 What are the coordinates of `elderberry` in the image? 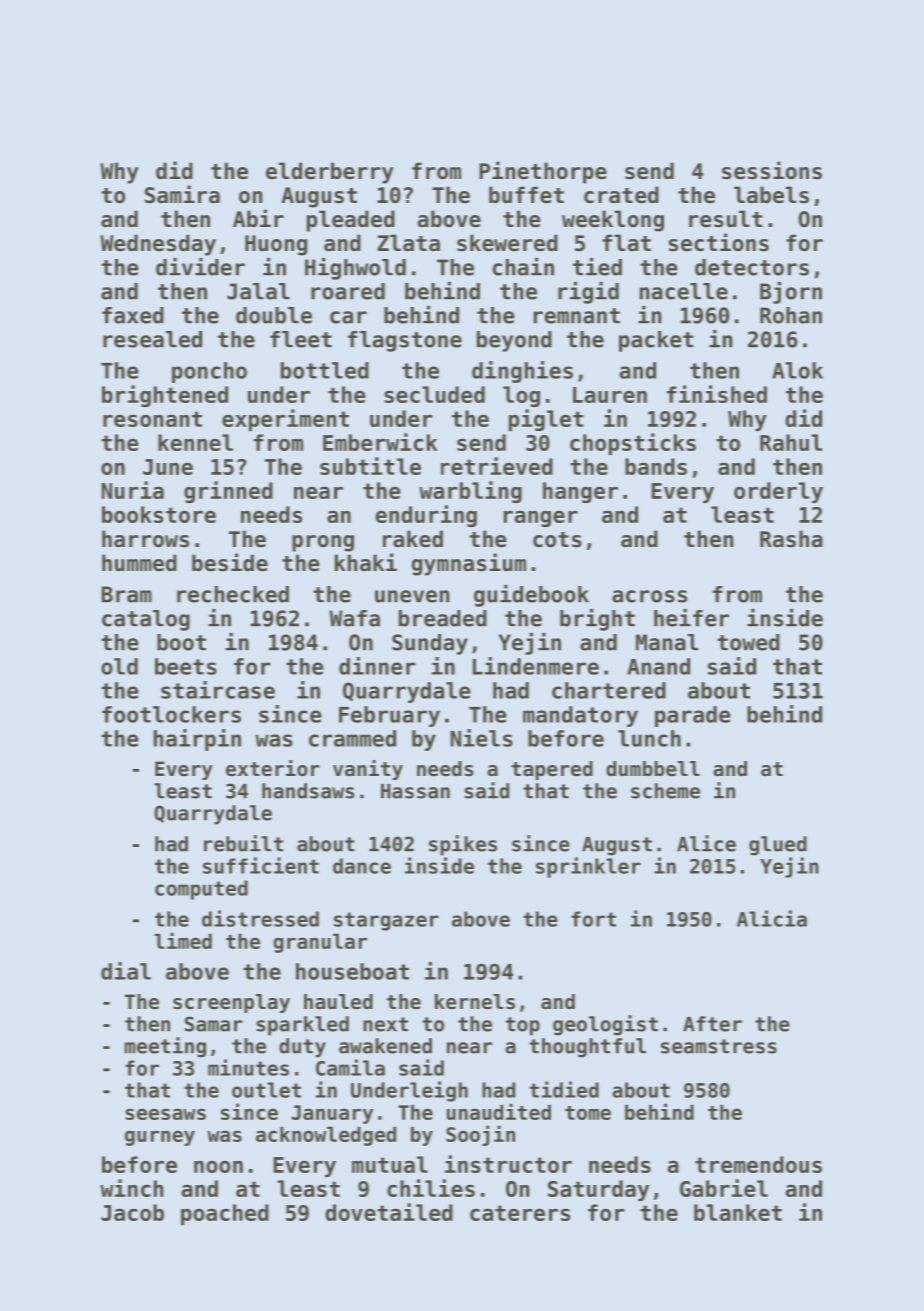 It's located at (330, 173).
